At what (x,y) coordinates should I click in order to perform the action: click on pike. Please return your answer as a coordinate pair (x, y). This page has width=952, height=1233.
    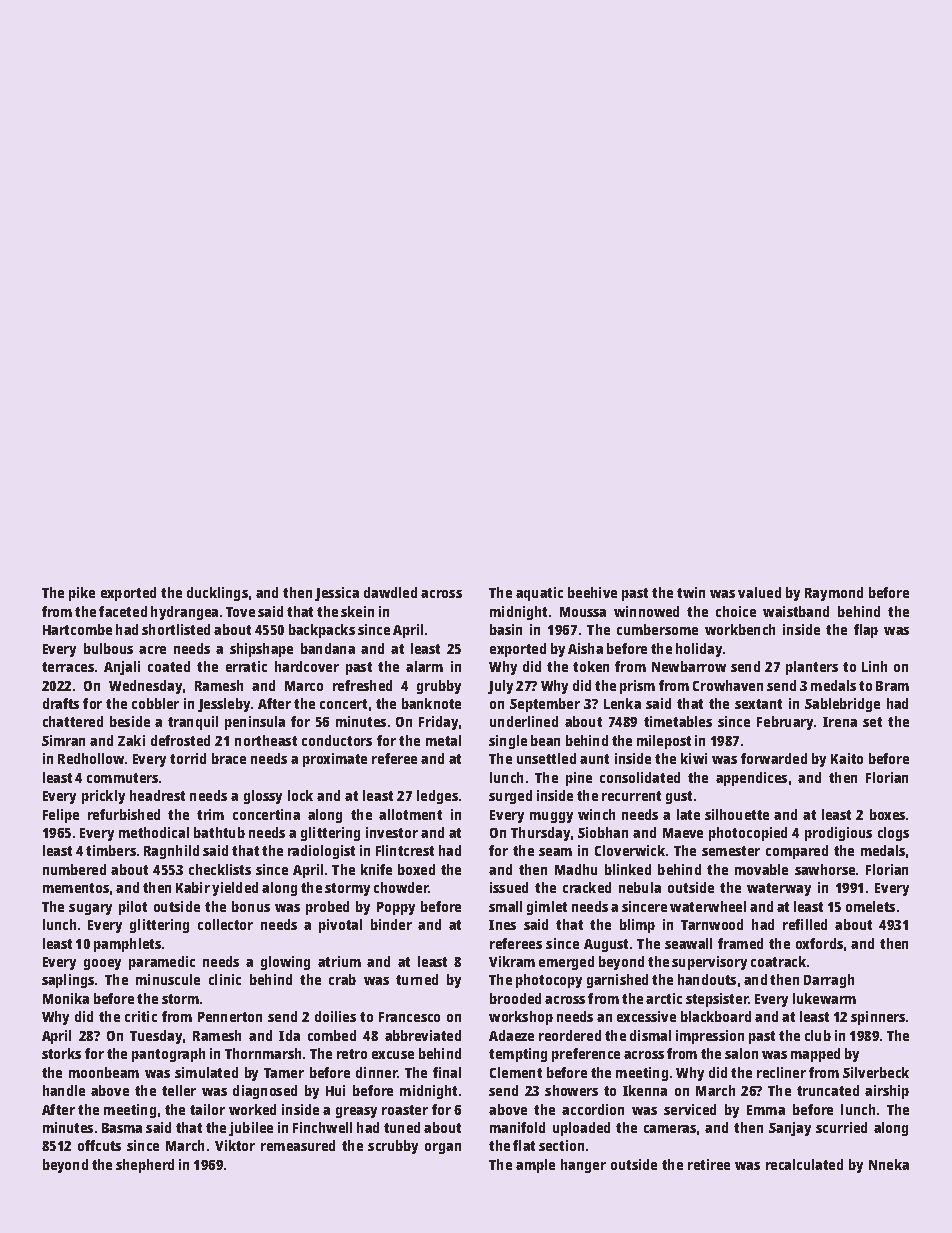
    Looking at the image, I should click on (82, 594).
